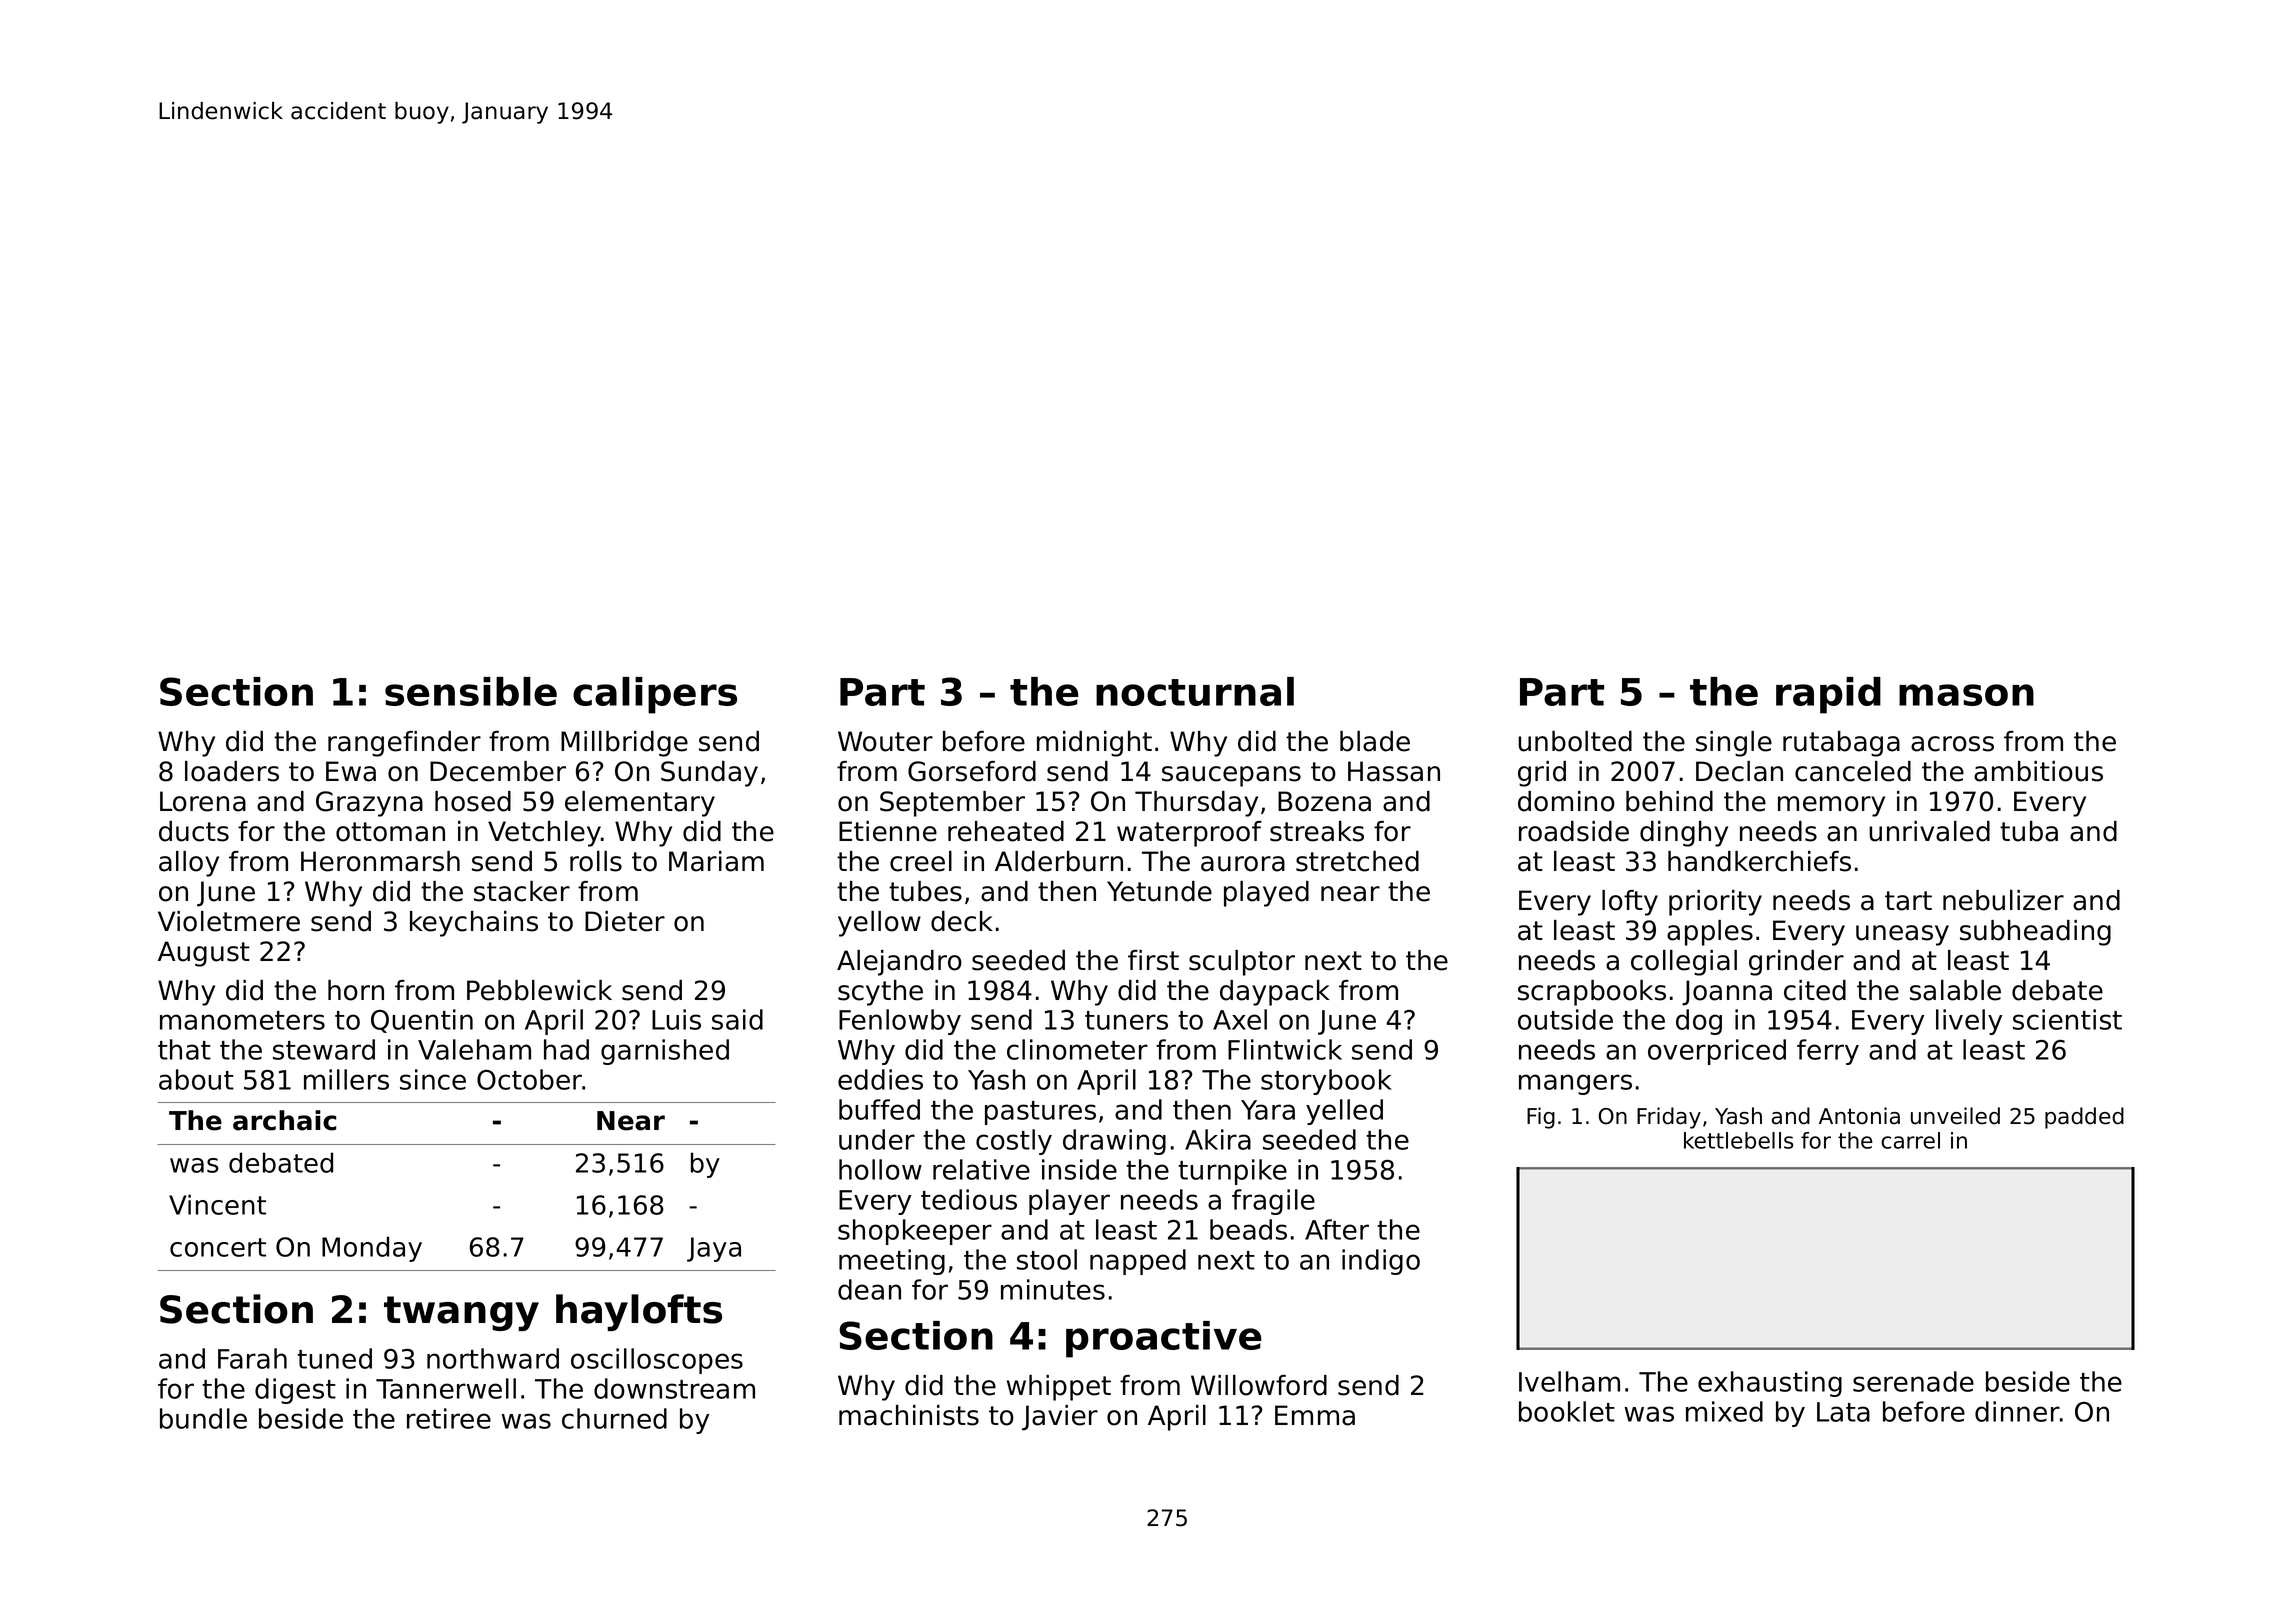  Describe the element at coordinates (1575, 1084) in the document. I see `mangers` at that location.
